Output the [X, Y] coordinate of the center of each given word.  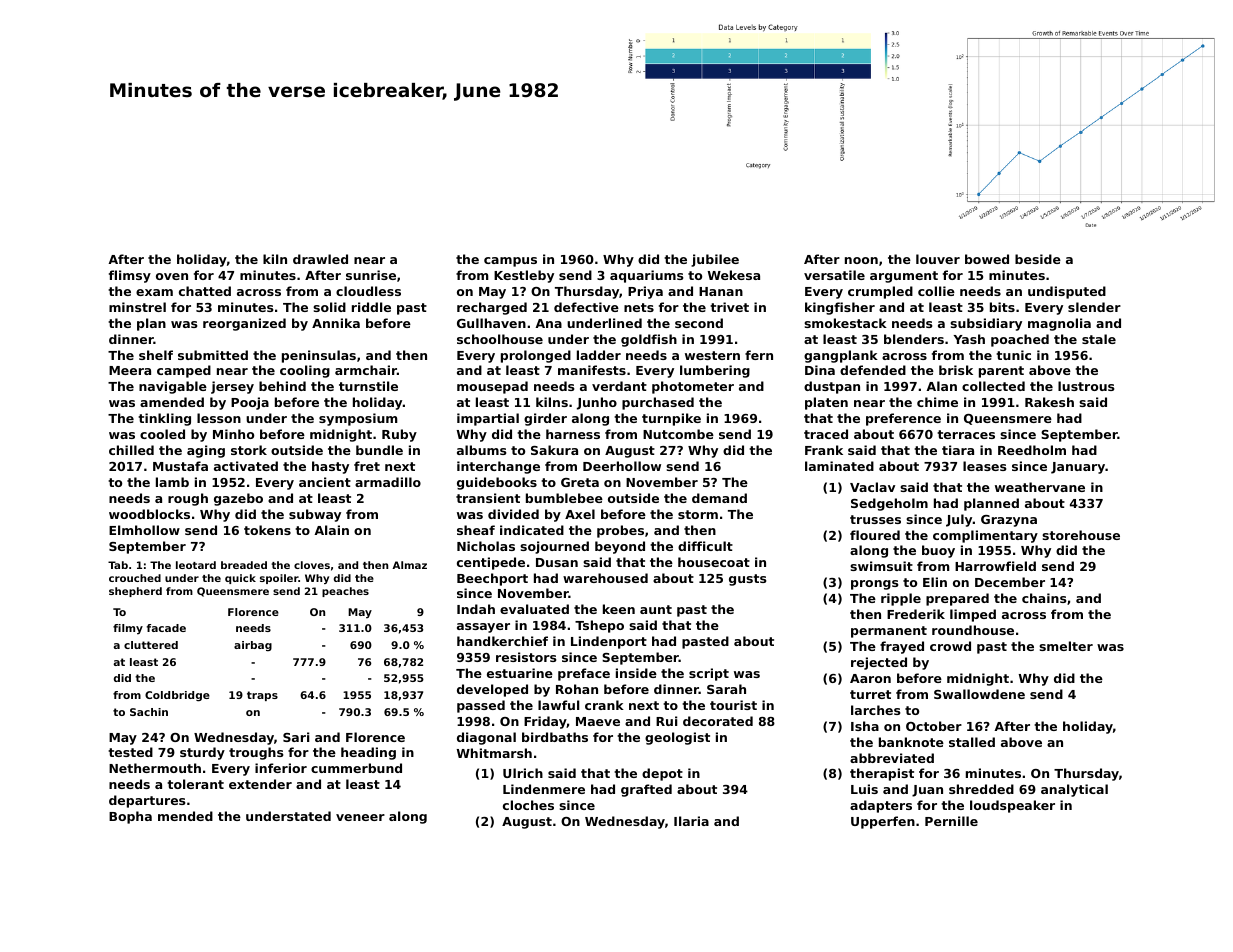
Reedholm [1032, 450]
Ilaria [691, 821]
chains [1044, 598]
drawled [320, 259]
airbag [253, 646]
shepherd [135, 592]
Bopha [130, 817]
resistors [526, 657]
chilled [131, 450]
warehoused [605, 578]
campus [510, 262]
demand [719, 498]
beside [1038, 259]
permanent [889, 632]
